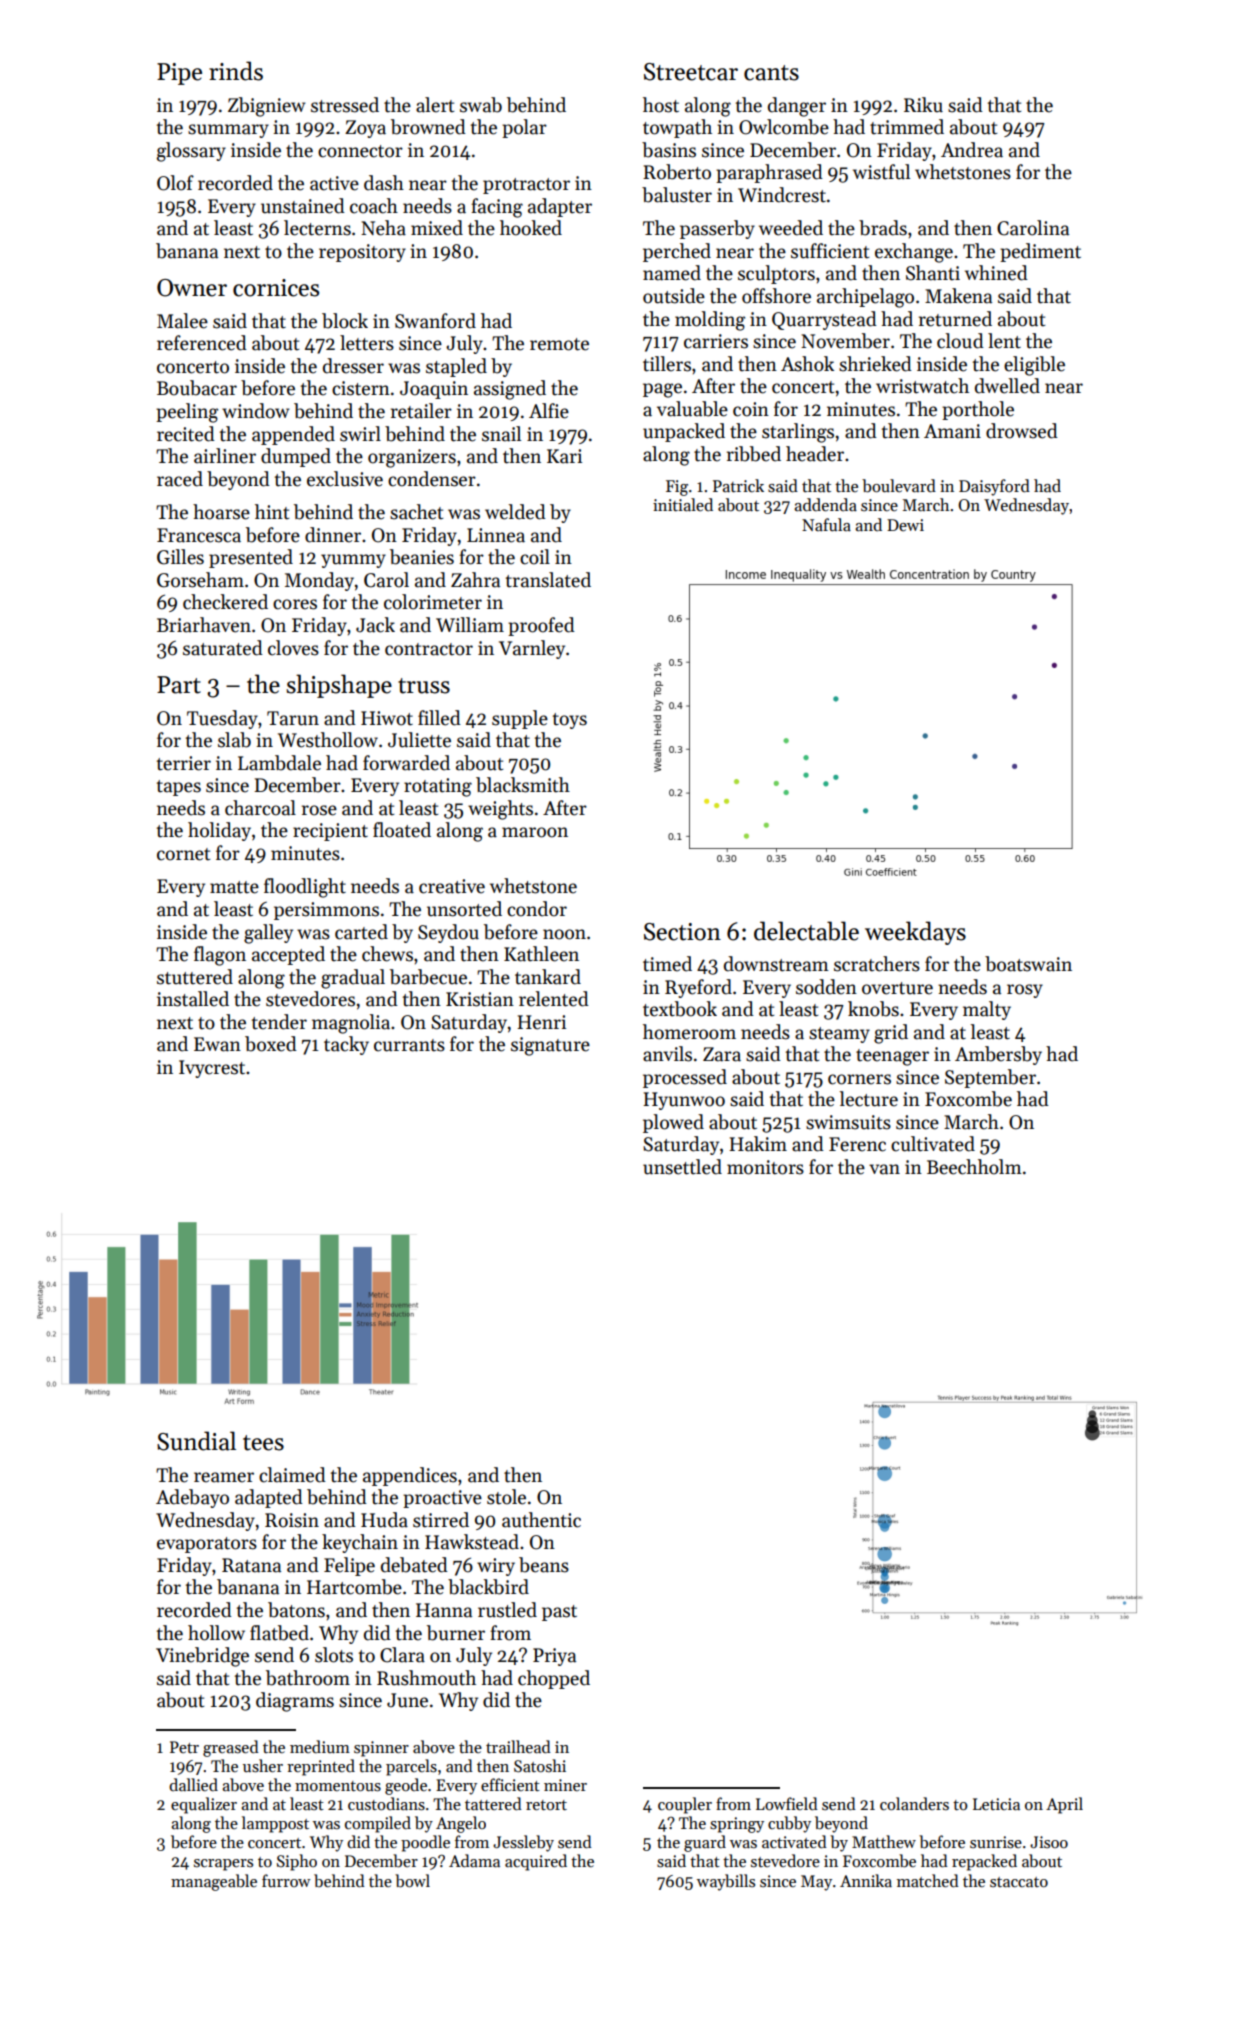 This document has width=1240, height=2043. Describe the element at coordinates (197, 388) in the document. I see `Boubacar` at that location.
